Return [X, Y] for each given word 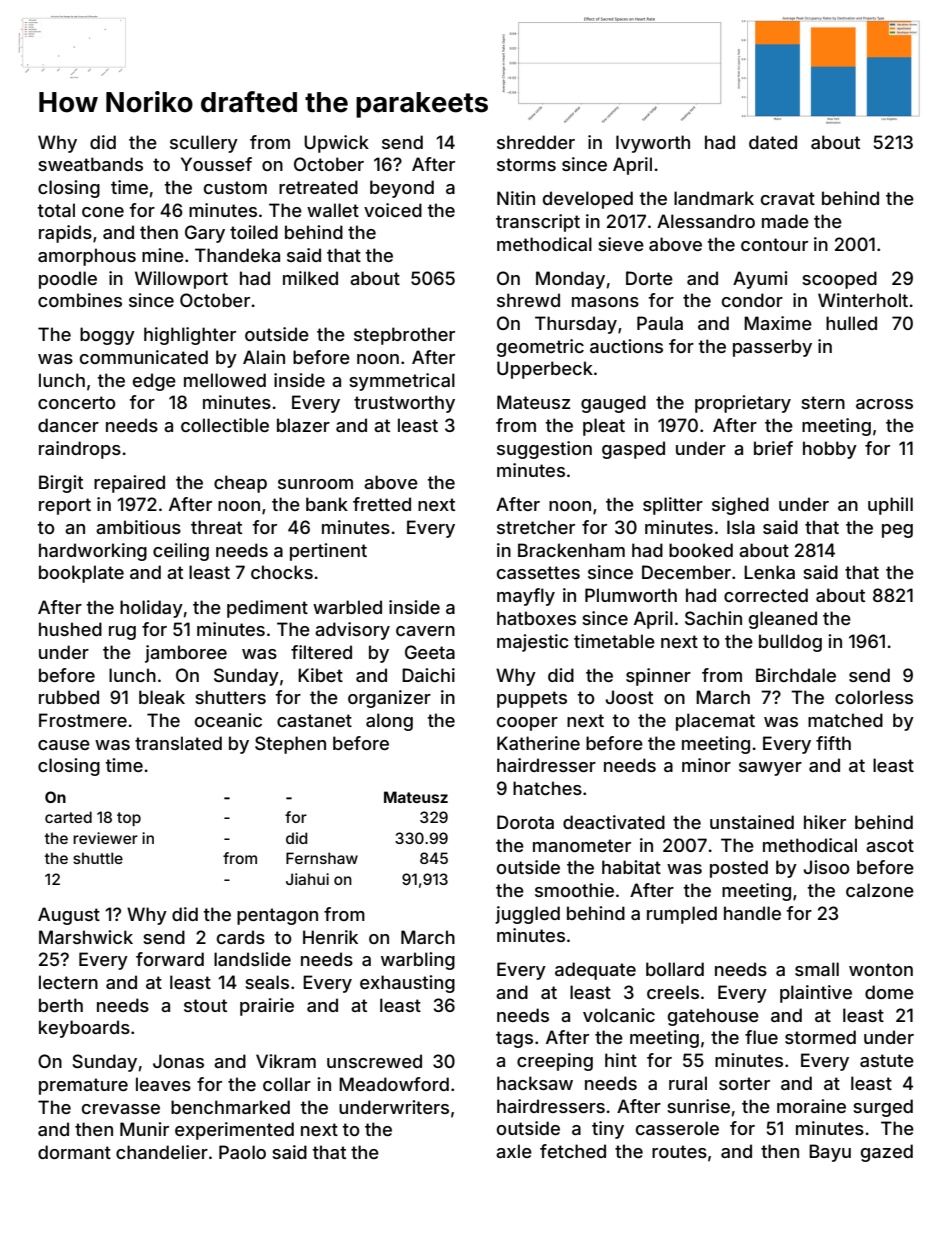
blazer [303, 425]
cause [64, 745]
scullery [204, 144]
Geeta [430, 652]
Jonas [178, 1061]
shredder [536, 142]
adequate [595, 971]
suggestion [544, 450]
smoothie [574, 890]
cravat [788, 198]
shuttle [98, 858]
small [817, 969]
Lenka [769, 572]
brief [773, 448]
